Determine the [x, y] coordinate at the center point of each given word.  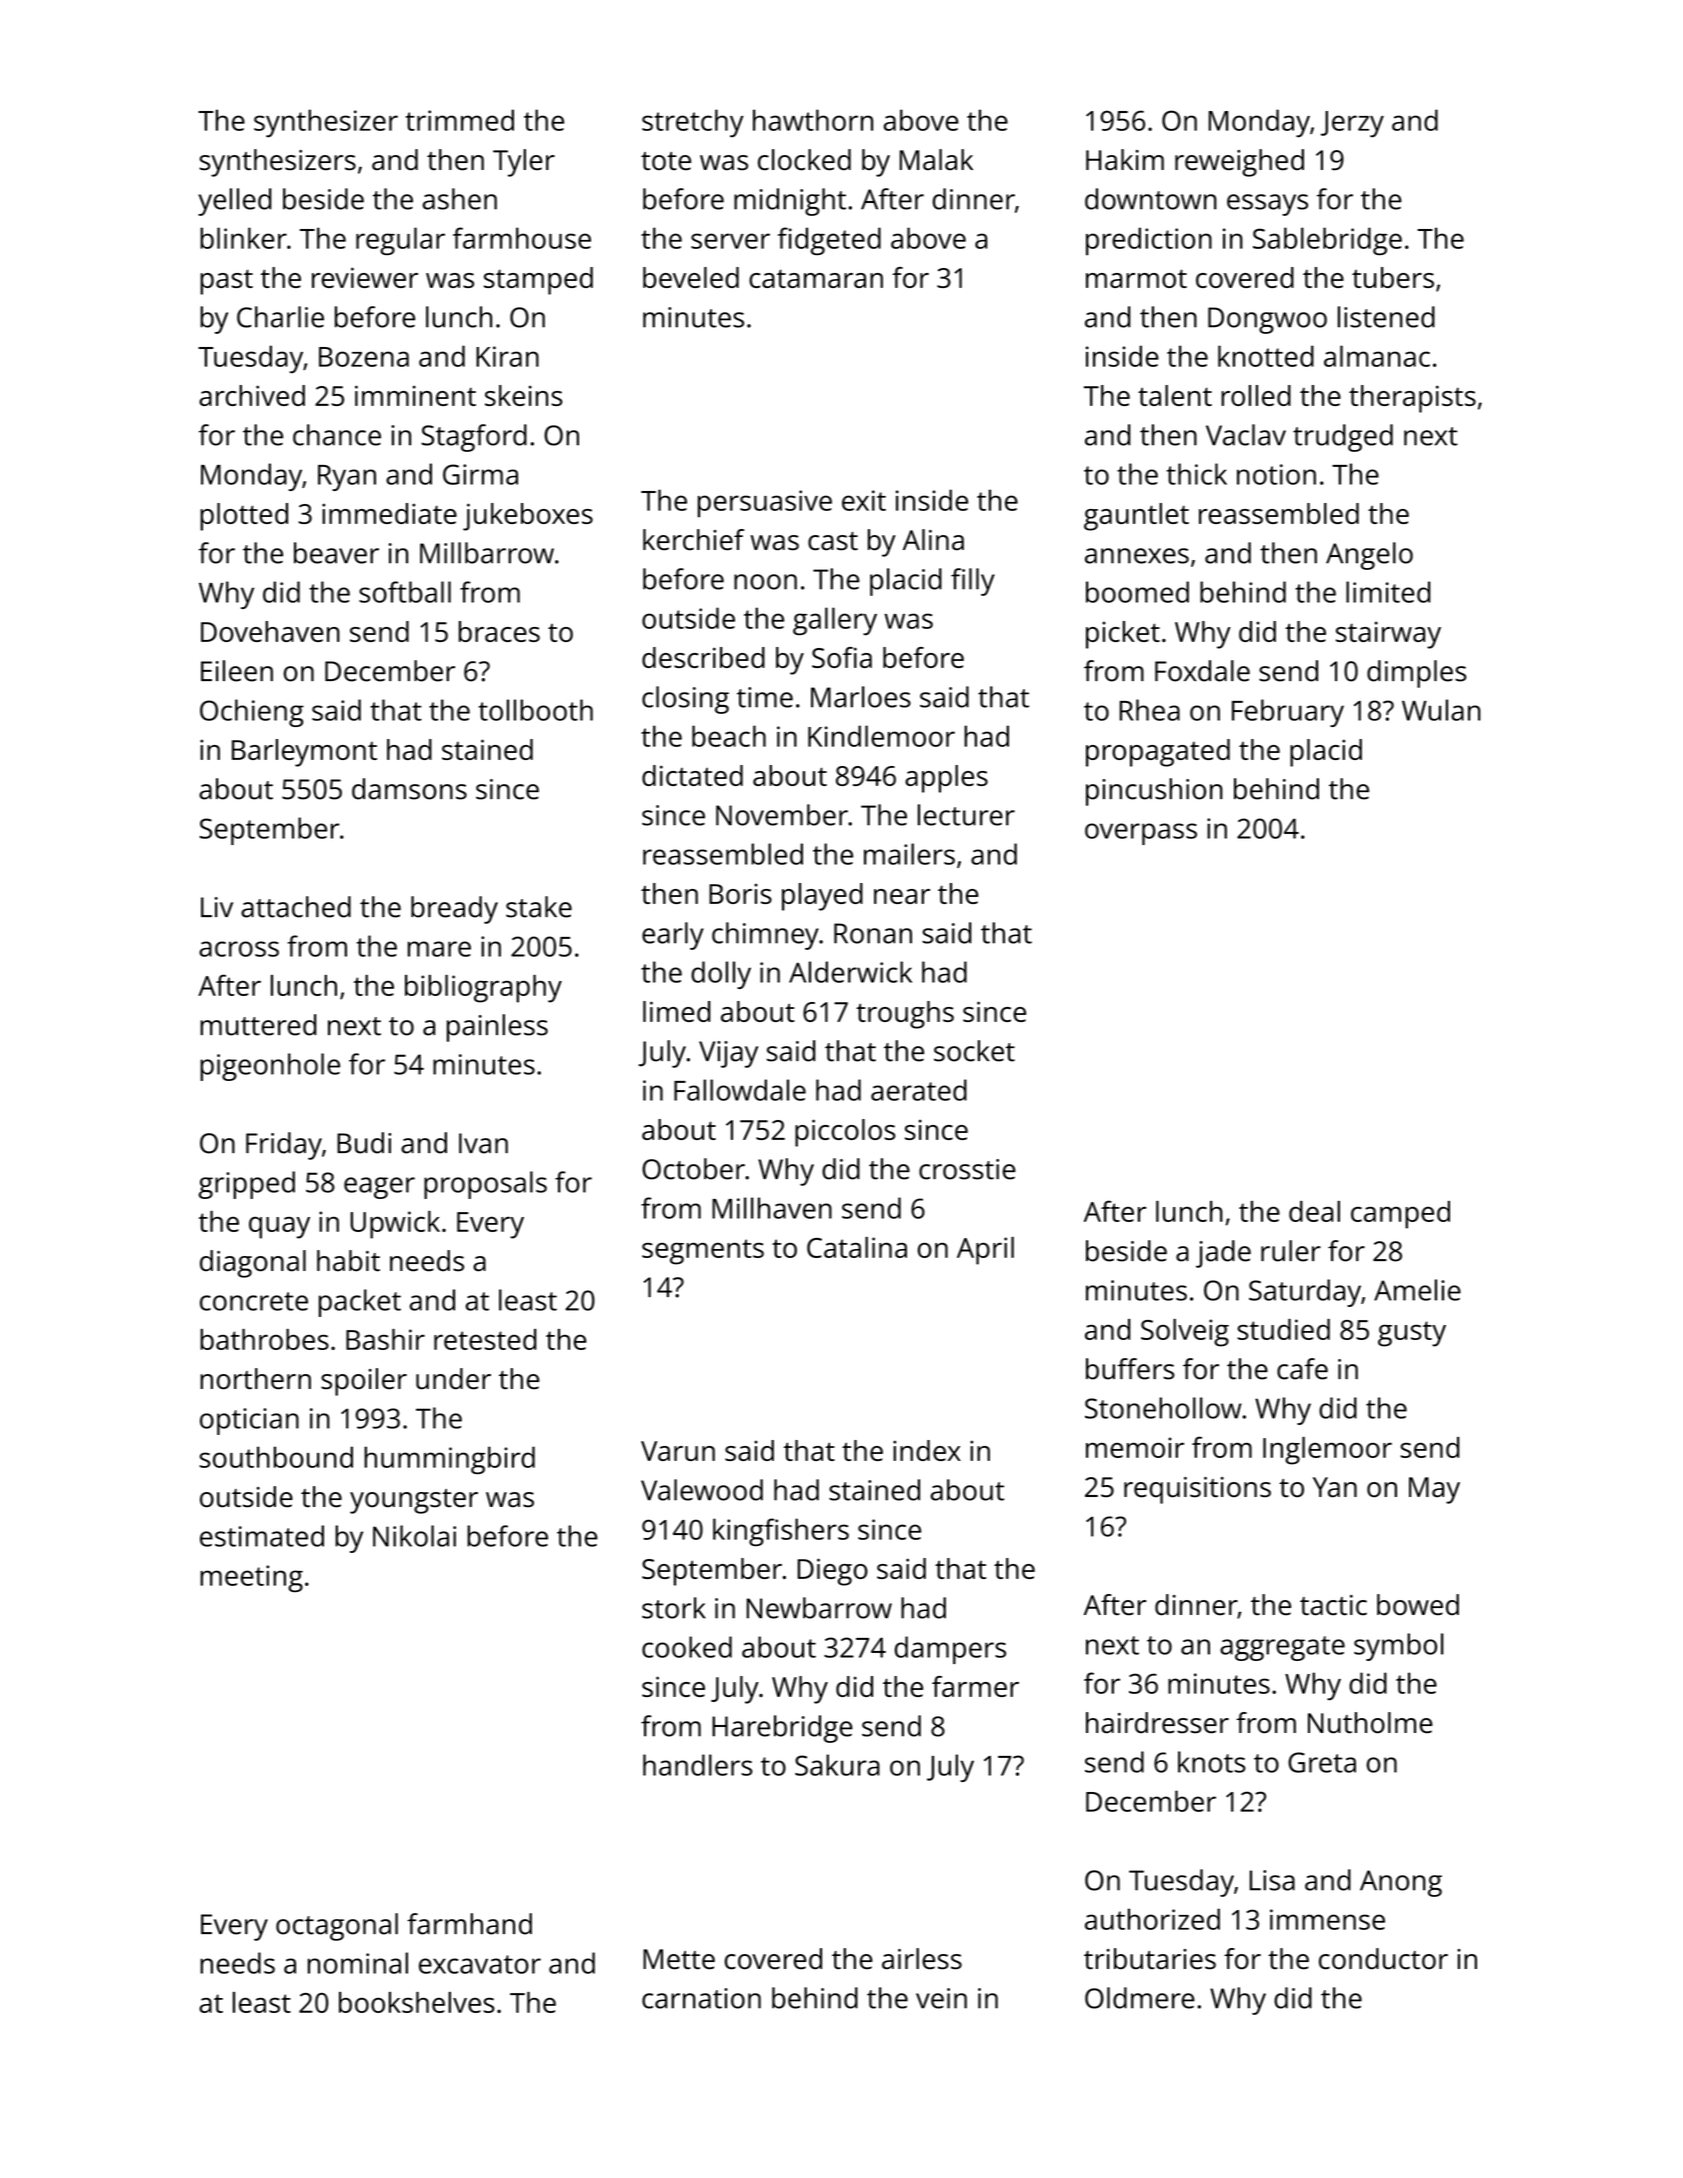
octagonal [337, 1927]
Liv [217, 907]
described [703, 657]
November [782, 815]
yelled [235, 202]
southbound [276, 1457]
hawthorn [813, 120]
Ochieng [252, 713]
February [1288, 713]
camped [1400, 1215]
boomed [1137, 592]
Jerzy [1352, 124]
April [985, 1251]
